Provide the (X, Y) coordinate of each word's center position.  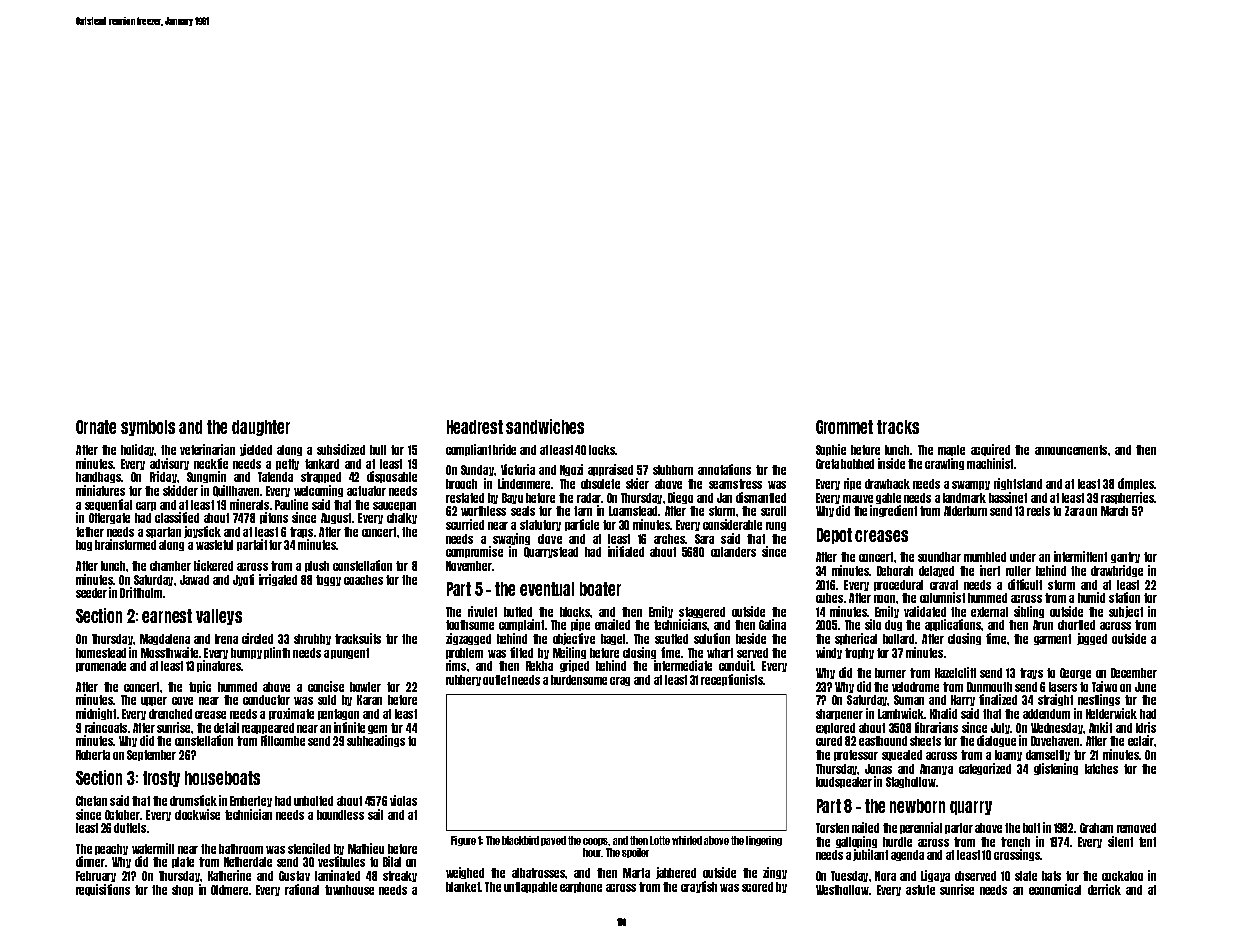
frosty (161, 779)
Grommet (844, 427)
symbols (148, 428)
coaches (363, 580)
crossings (1017, 855)
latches (1101, 769)
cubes (829, 598)
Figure (463, 841)
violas (403, 800)
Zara (1074, 511)
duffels (130, 828)
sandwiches (545, 426)
